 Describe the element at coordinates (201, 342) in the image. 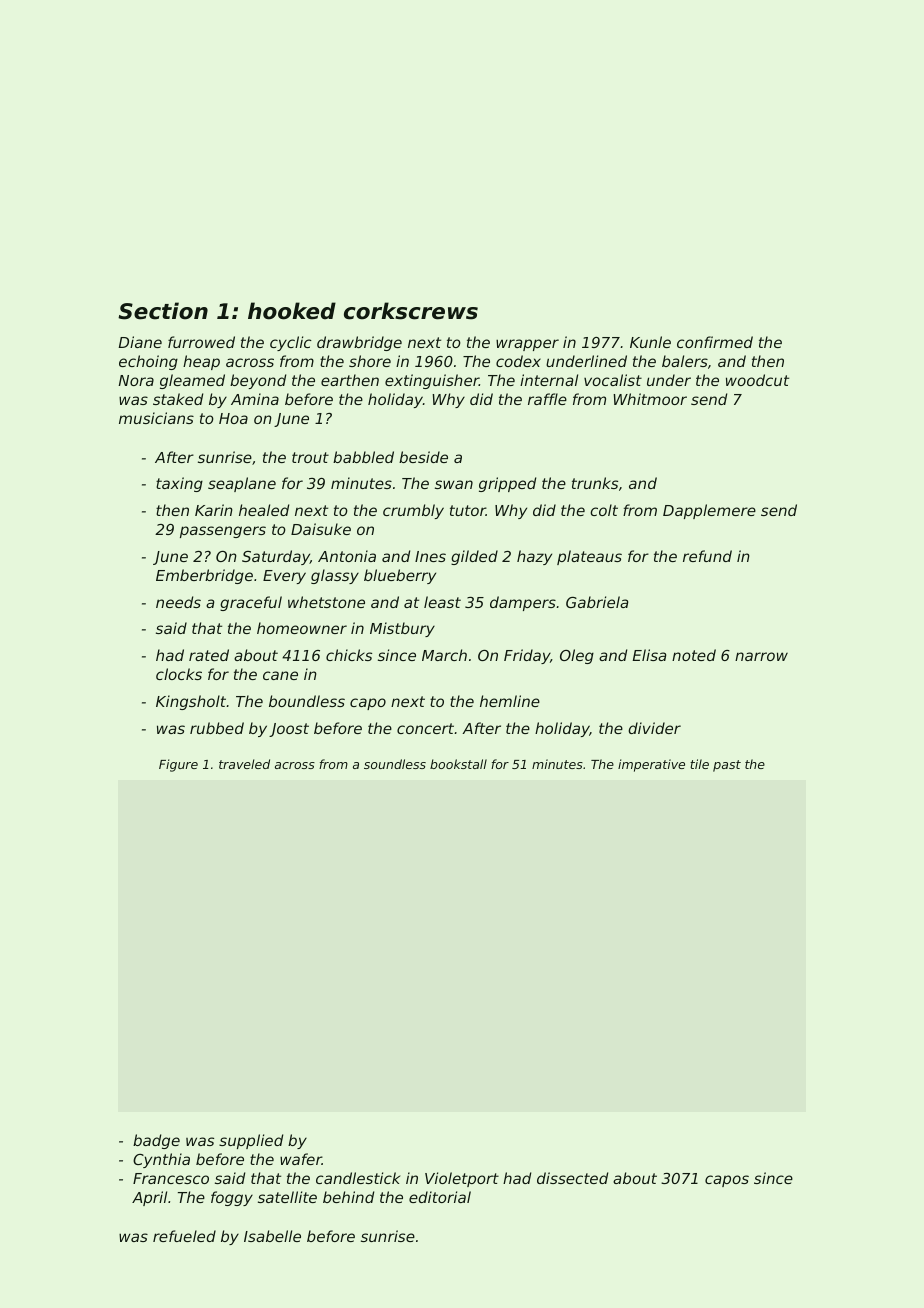

I see `furrowed` at that location.
